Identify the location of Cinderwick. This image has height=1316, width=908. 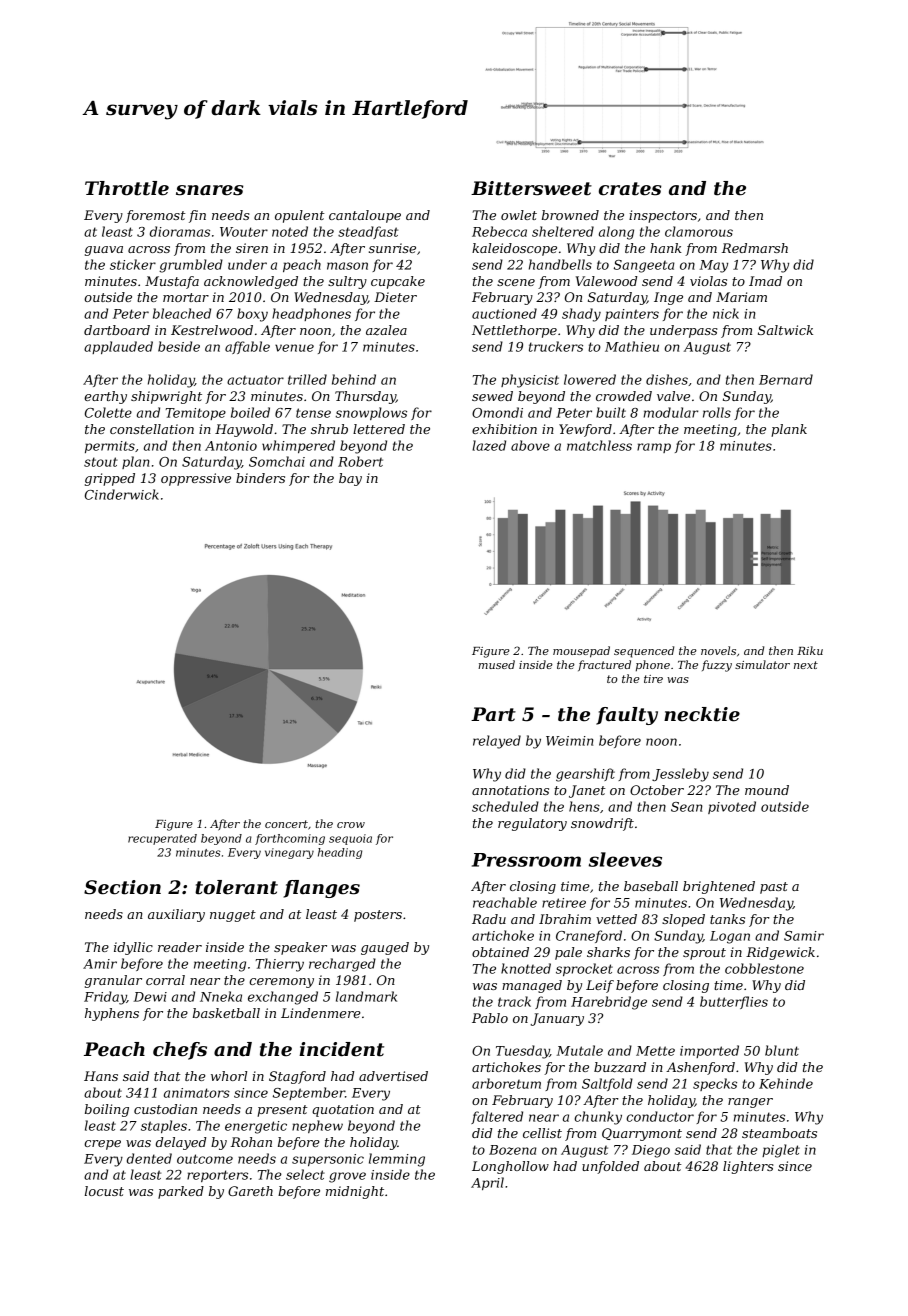
(122, 494).
